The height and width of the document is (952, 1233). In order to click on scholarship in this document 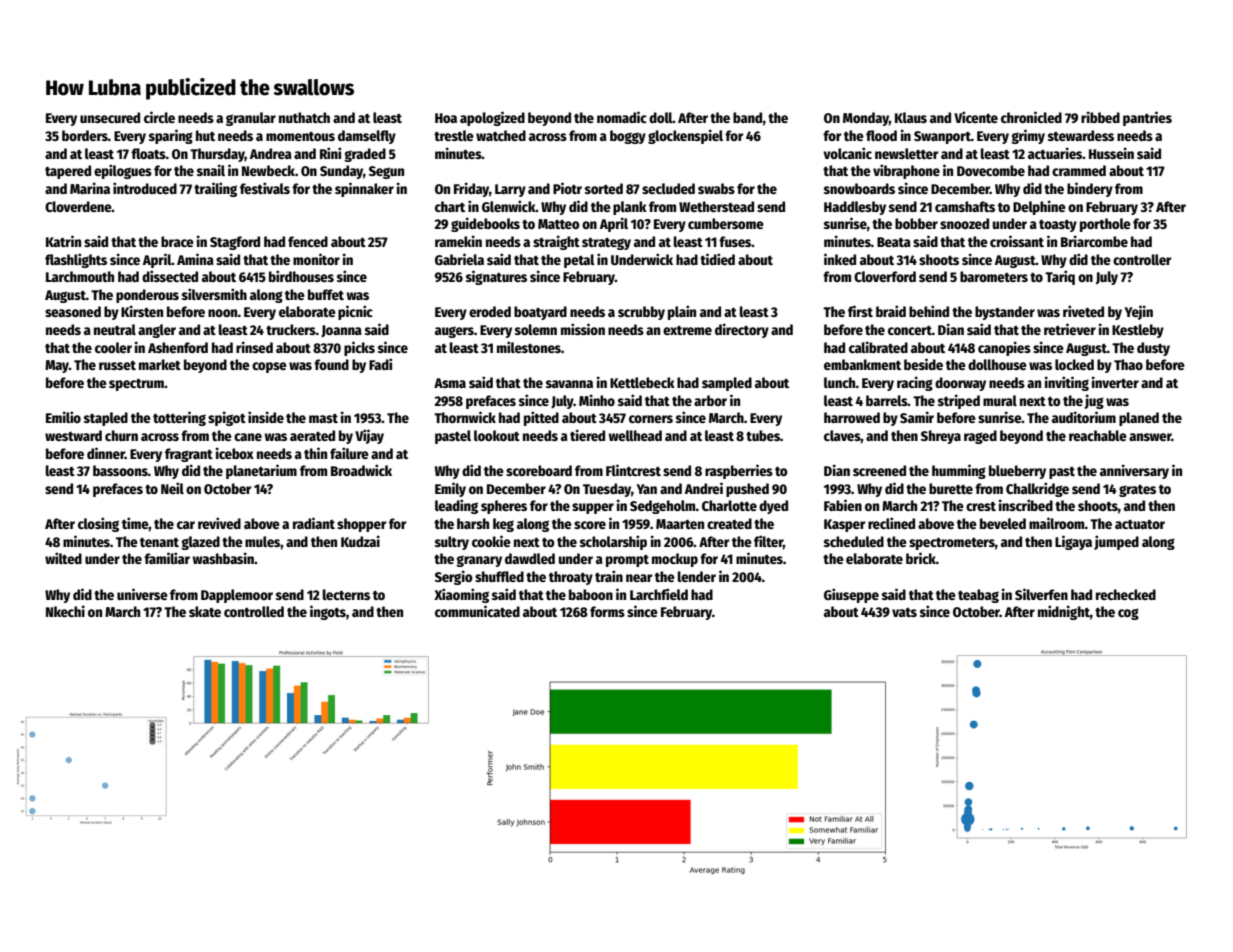, I will do `click(613, 542)`.
